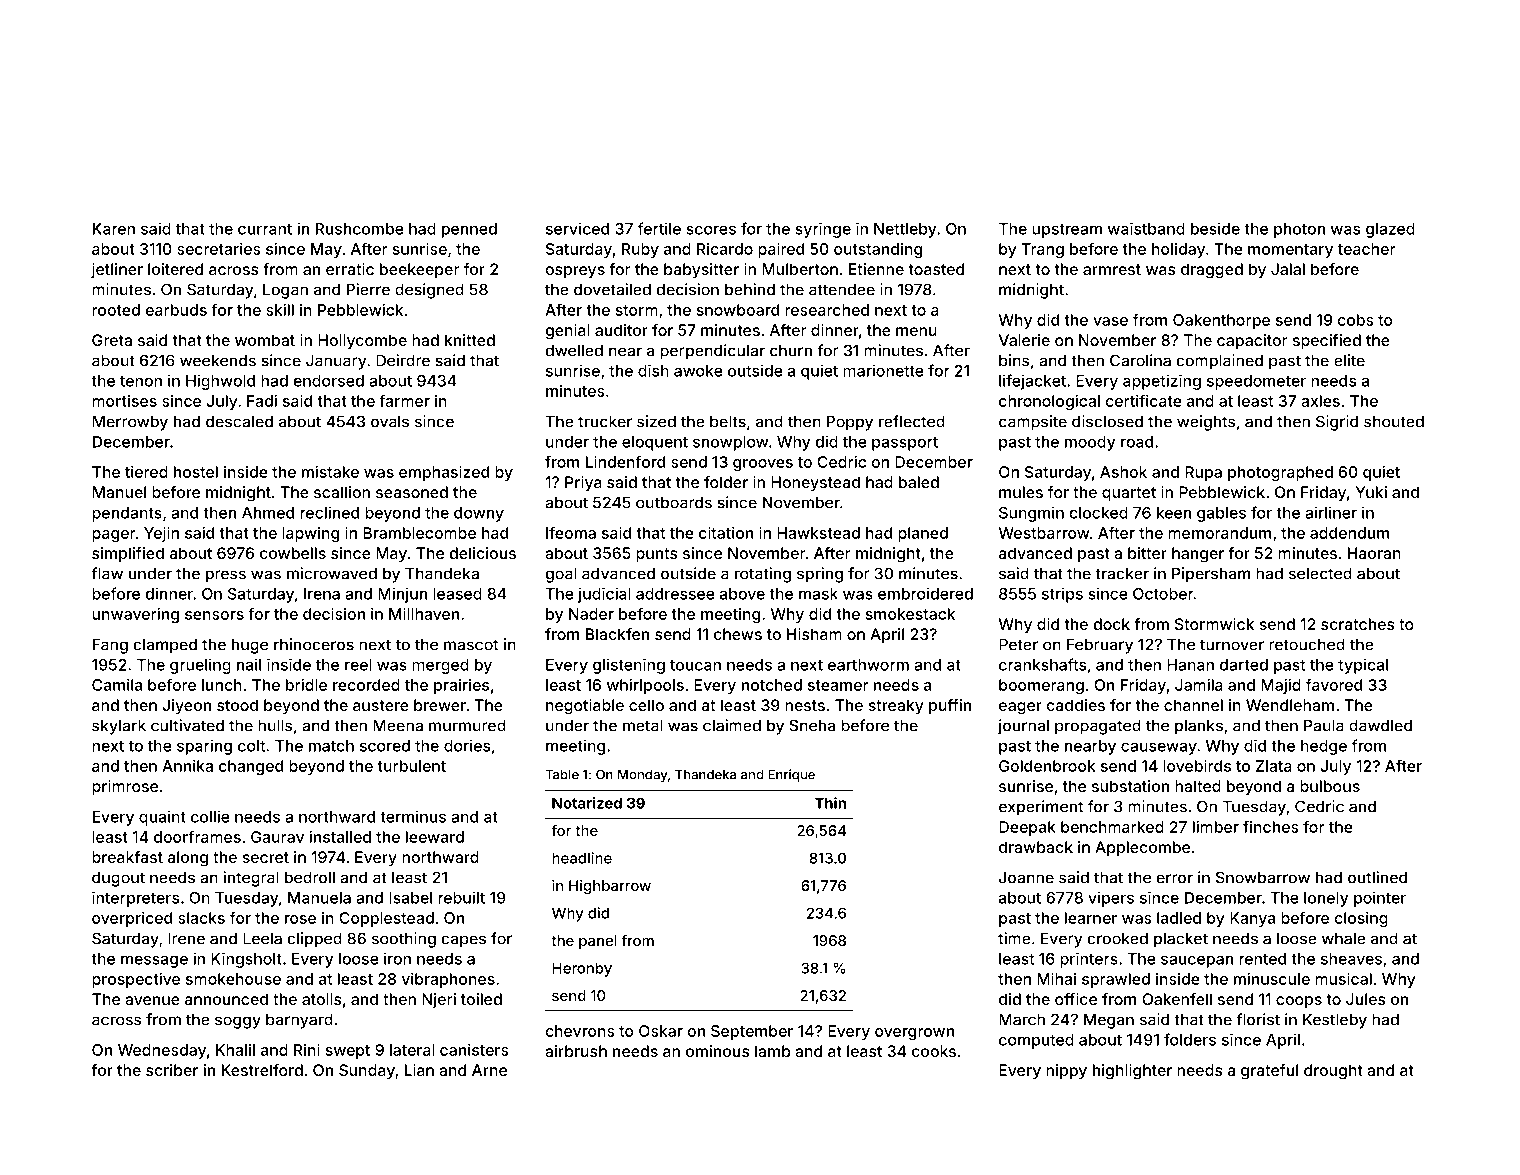 Image resolution: width=1520 pixels, height=1175 pixels. Describe the element at coordinates (186, 938) in the screenshot. I see `Irene` at that location.
